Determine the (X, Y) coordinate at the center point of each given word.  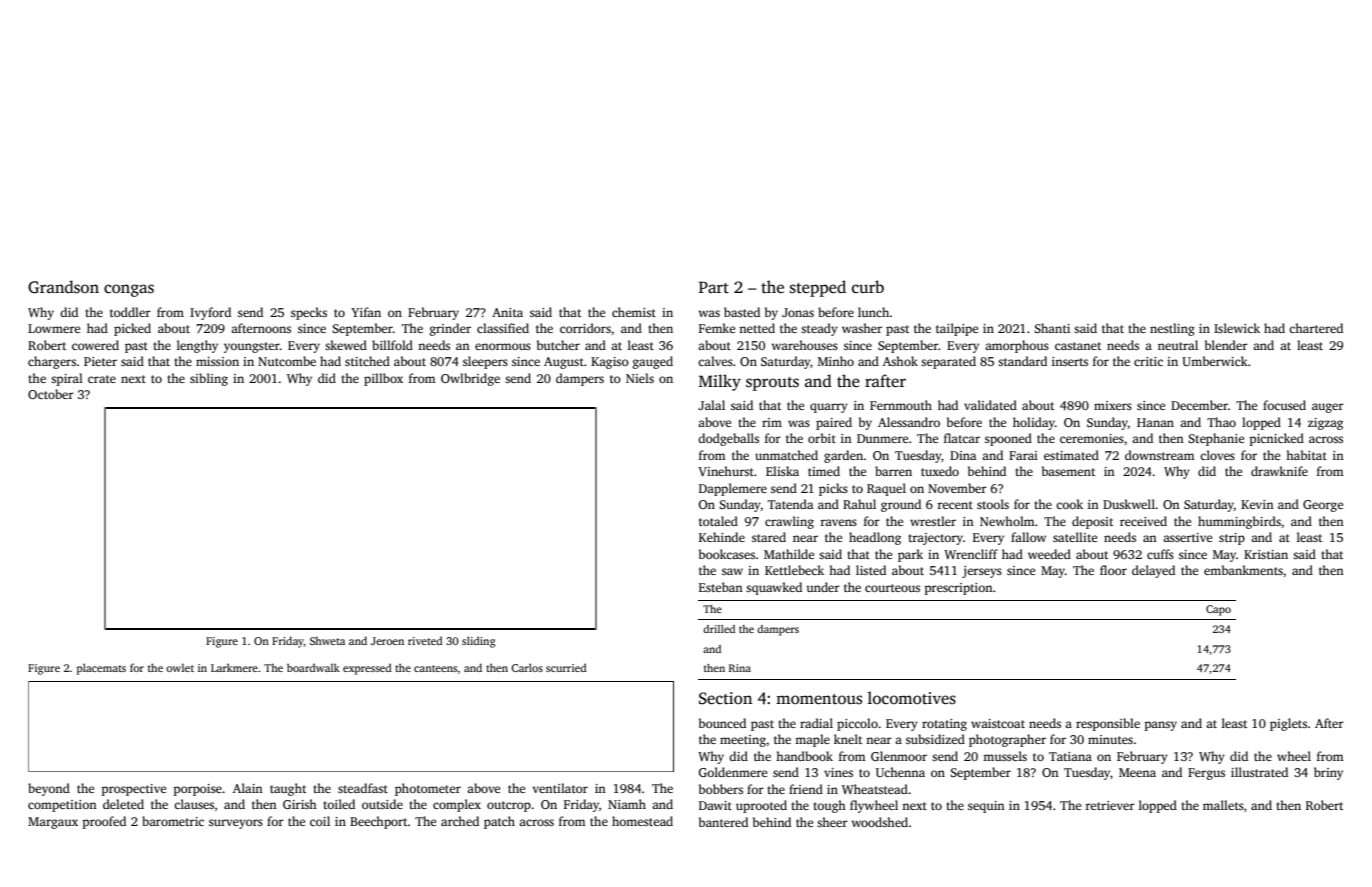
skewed (346, 345)
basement (1068, 471)
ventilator (560, 788)
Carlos (527, 667)
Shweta (327, 640)
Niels (640, 378)
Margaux (53, 823)
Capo (1218, 610)
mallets (1223, 805)
